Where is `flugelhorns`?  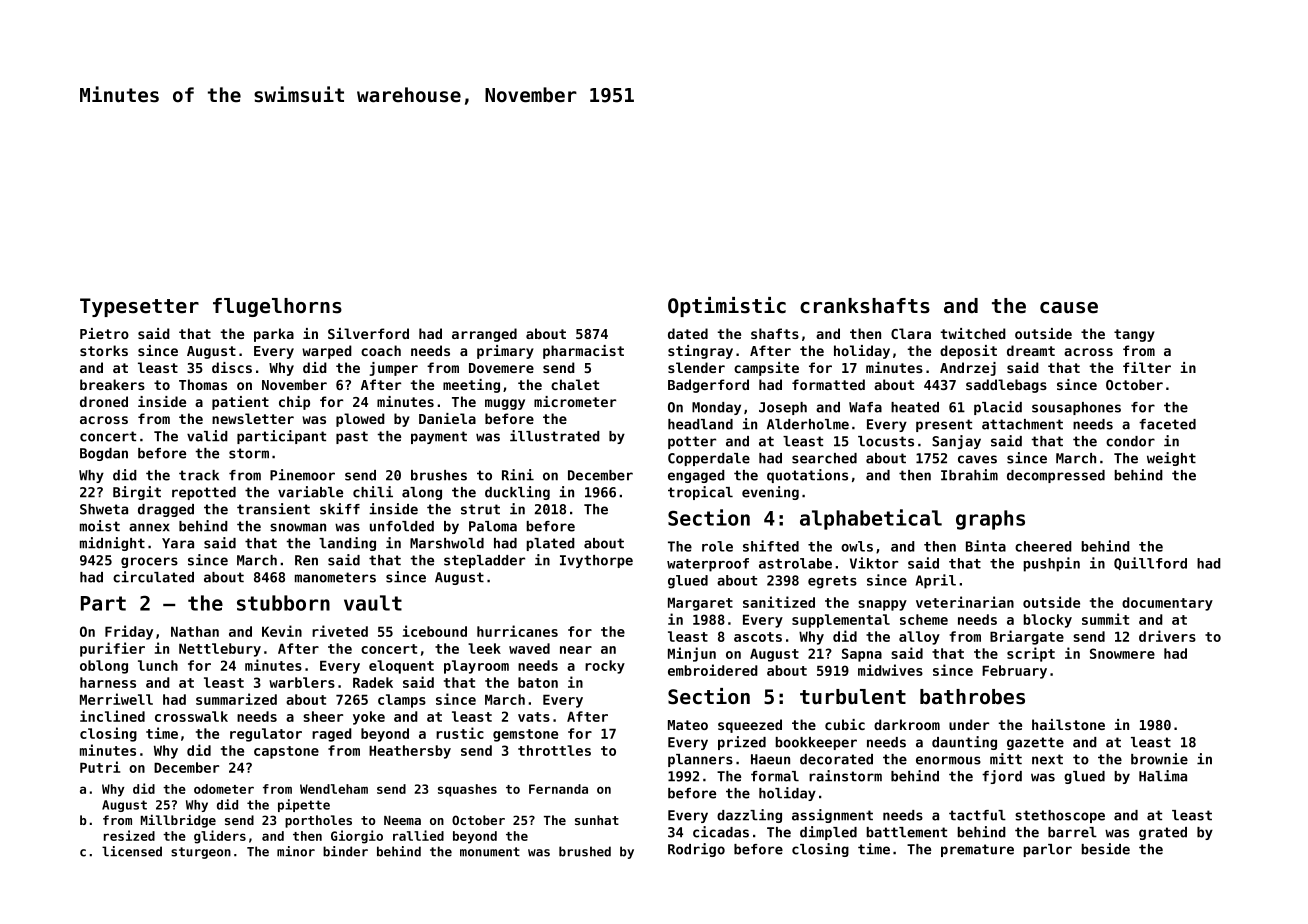
flugelhorns is located at coordinates (277, 307).
